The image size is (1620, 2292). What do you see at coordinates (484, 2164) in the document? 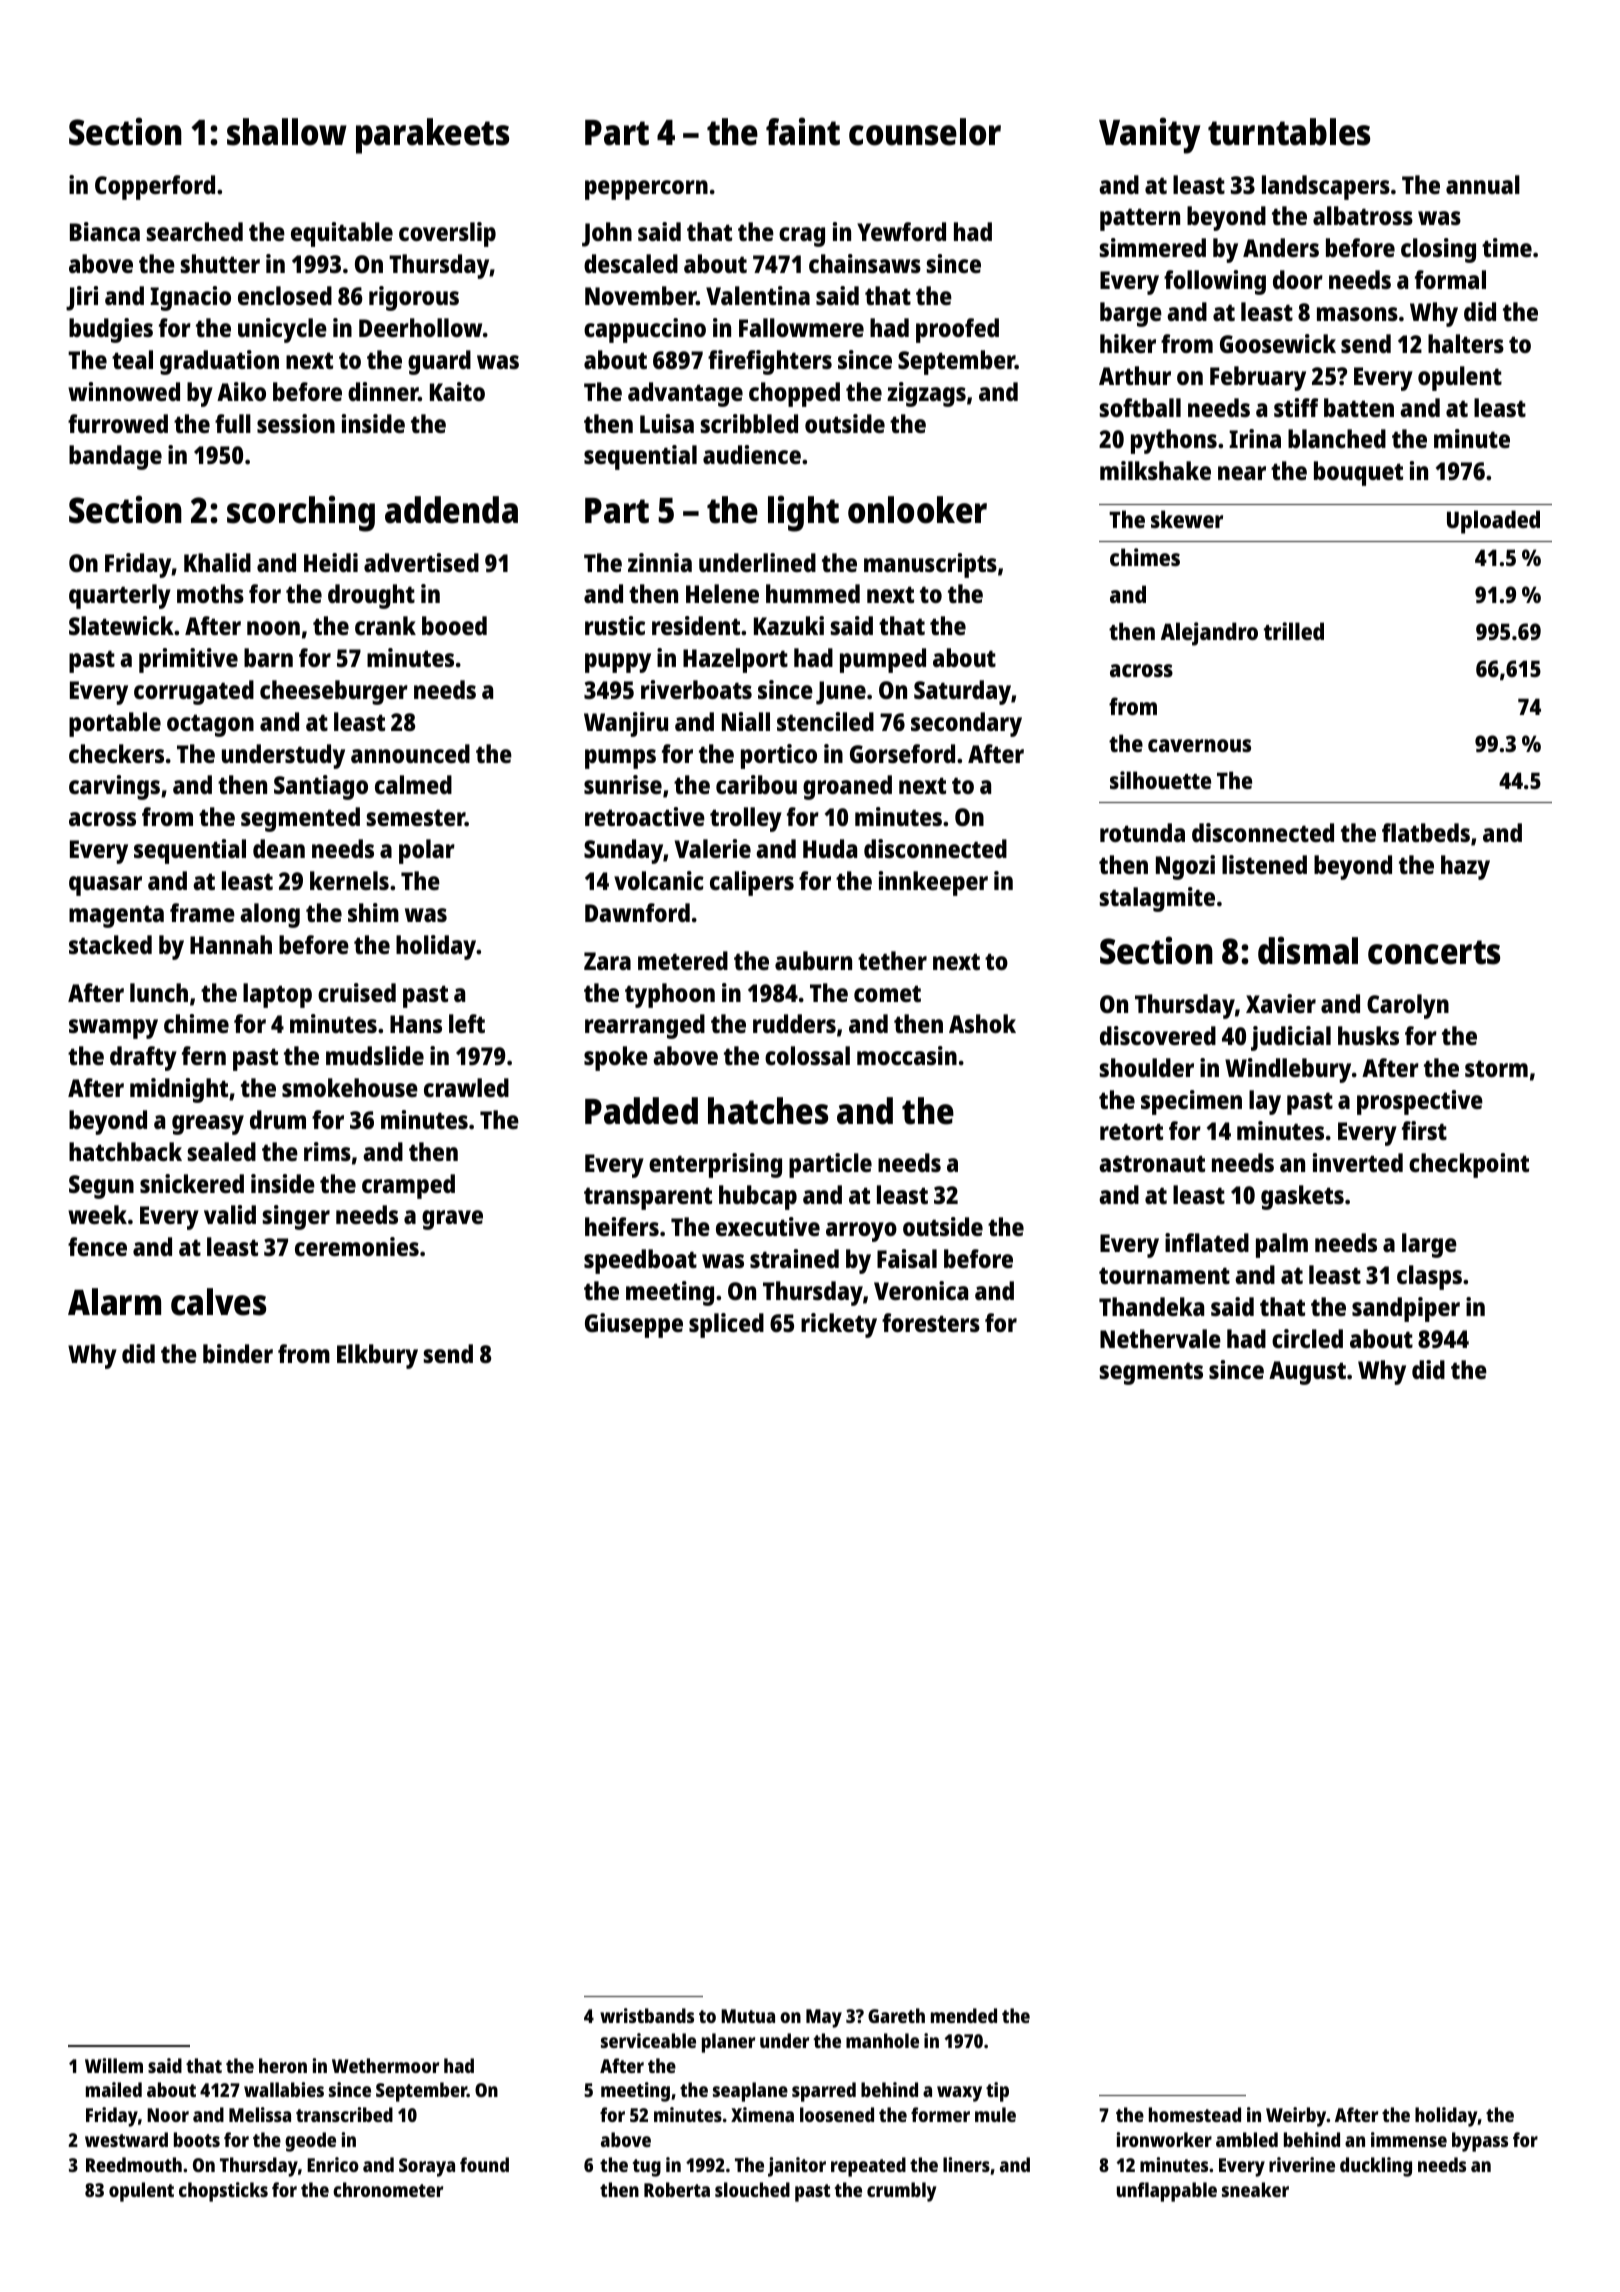
I see `found` at bounding box center [484, 2164].
